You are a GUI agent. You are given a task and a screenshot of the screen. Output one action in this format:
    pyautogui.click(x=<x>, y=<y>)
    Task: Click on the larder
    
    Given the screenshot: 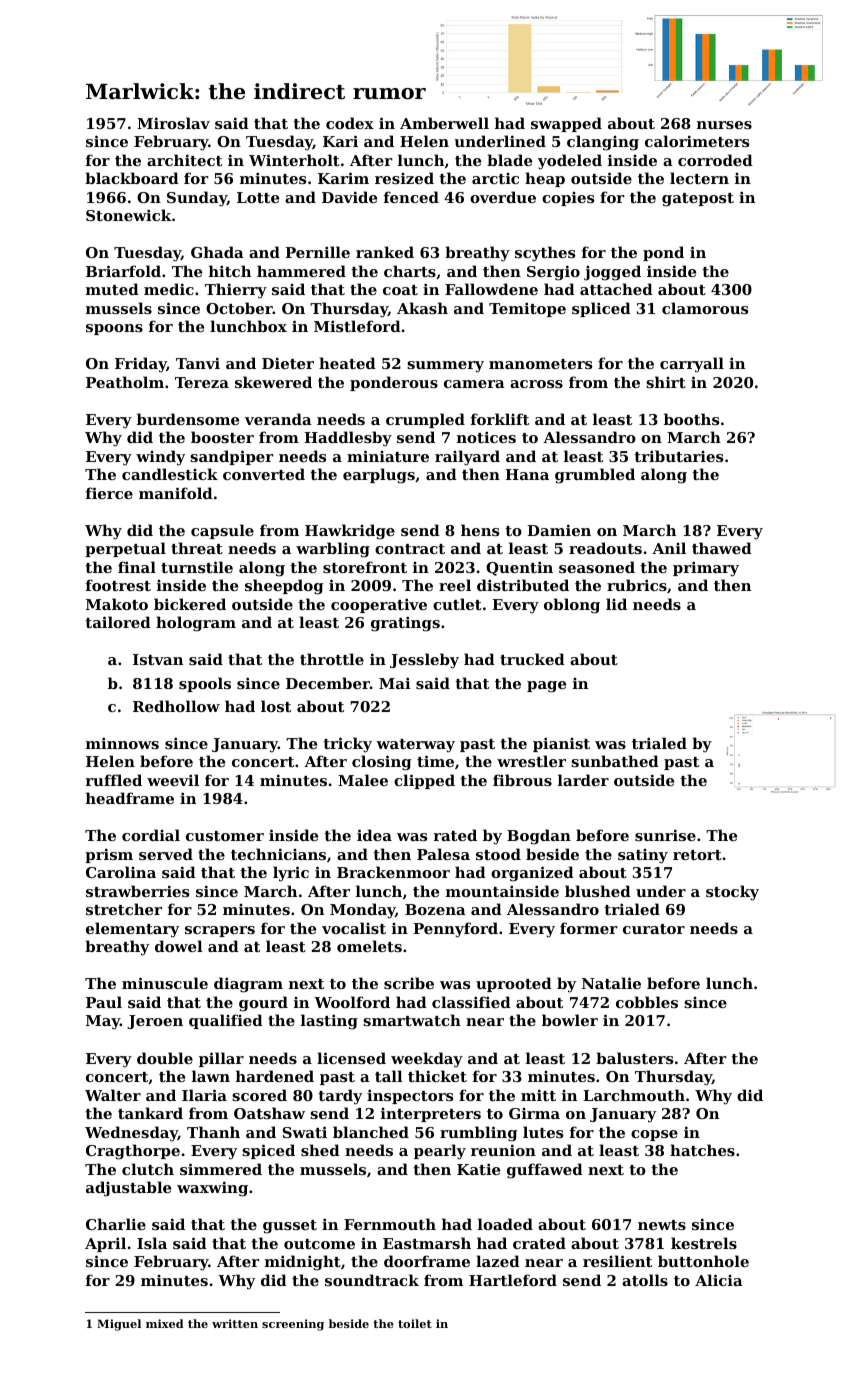 What is the action you would take?
    pyautogui.click(x=583, y=780)
